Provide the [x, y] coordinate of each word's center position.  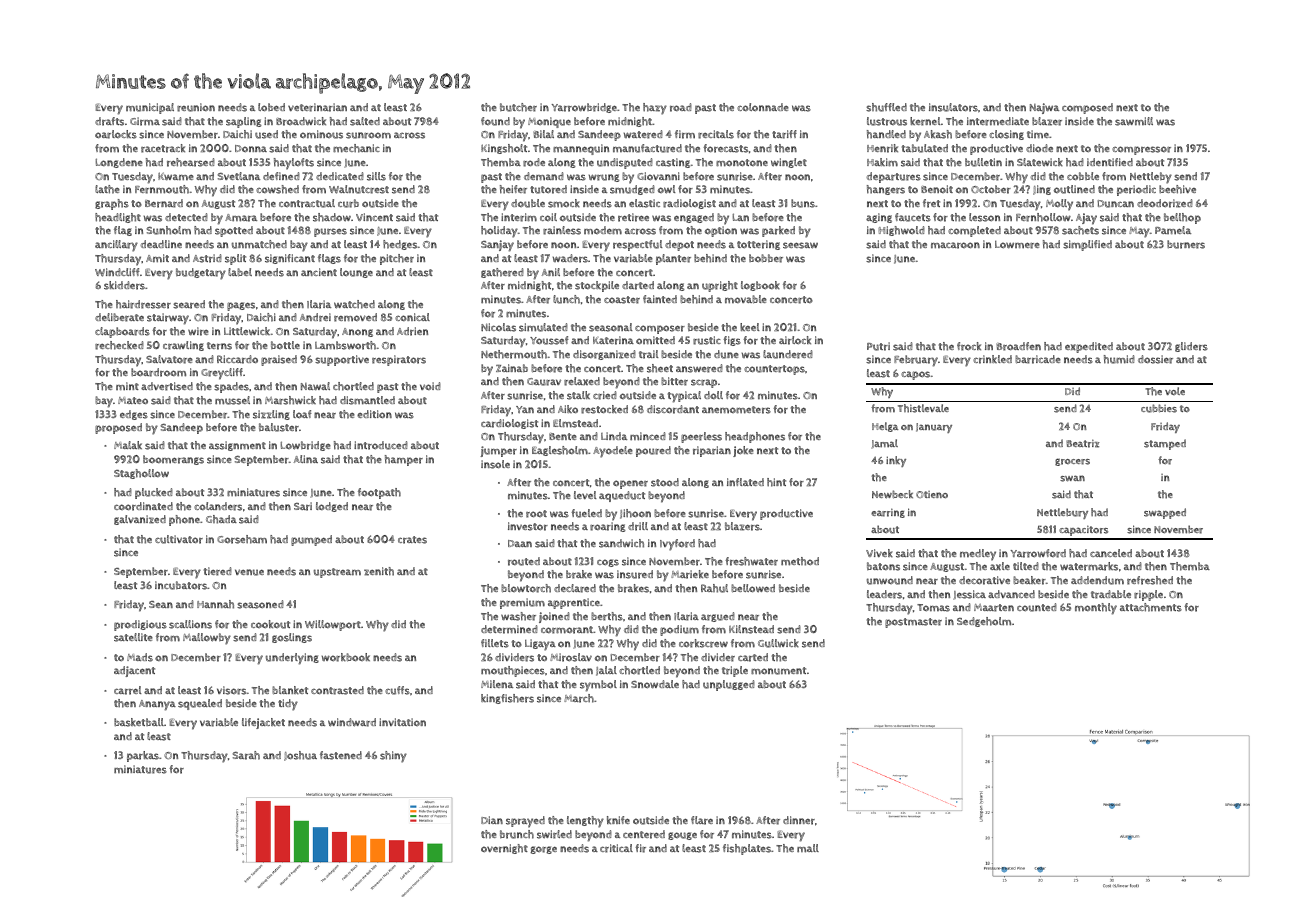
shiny [393, 757]
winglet [789, 163]
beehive [1177, 189]
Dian [492, 820]
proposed [118, 428]
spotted [234, 231]
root [536, 514]
